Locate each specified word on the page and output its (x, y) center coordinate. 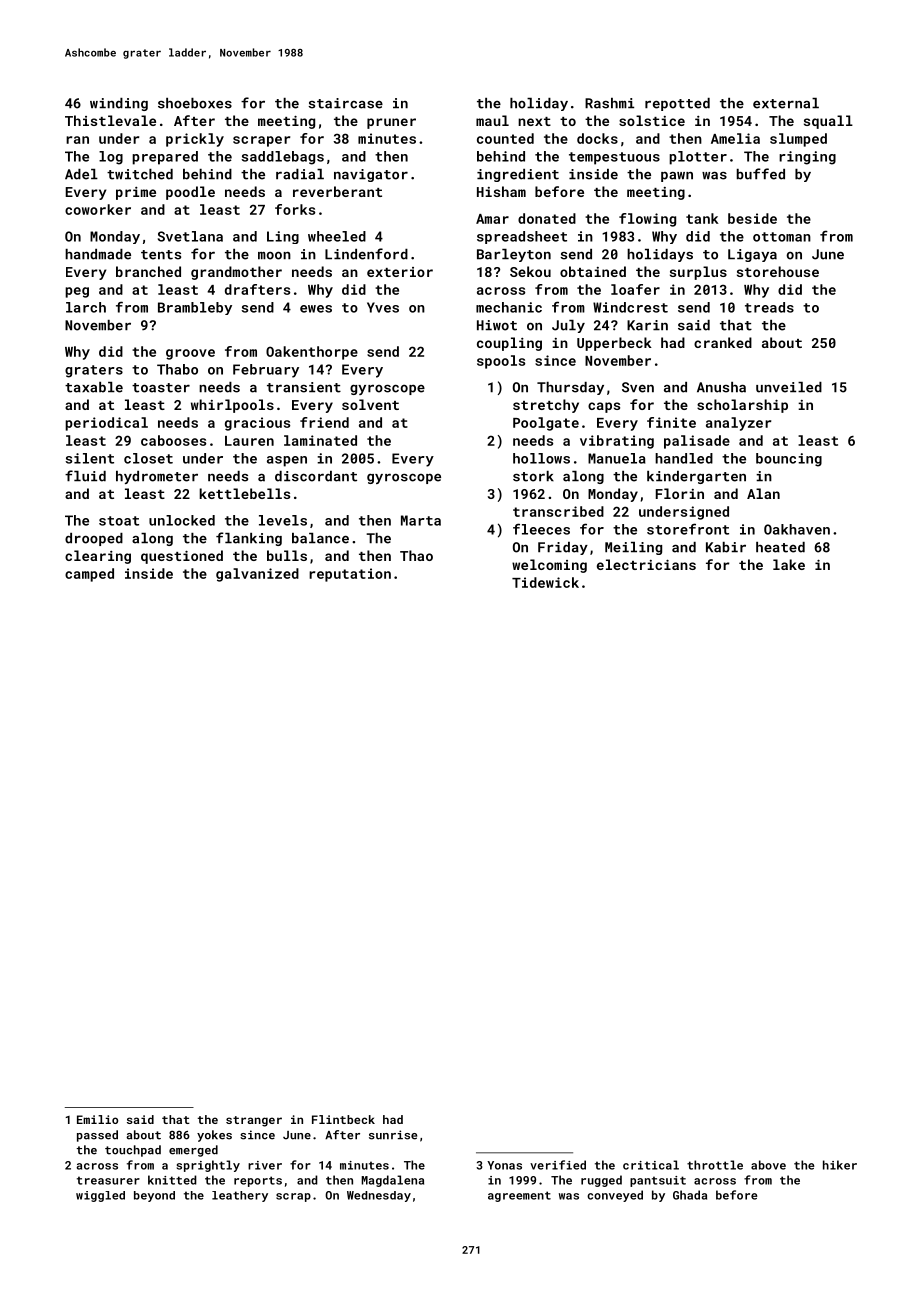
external (786, 103)
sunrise (393, 1135)
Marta (421, 520)
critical (651, 1165)
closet (148, 458)
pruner (391, 123)
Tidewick (545, 582)
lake (789, 564)
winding (119, 104)
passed (97, 1136)
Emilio (97, 1119)
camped (89, 575)
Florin (680, 493)
